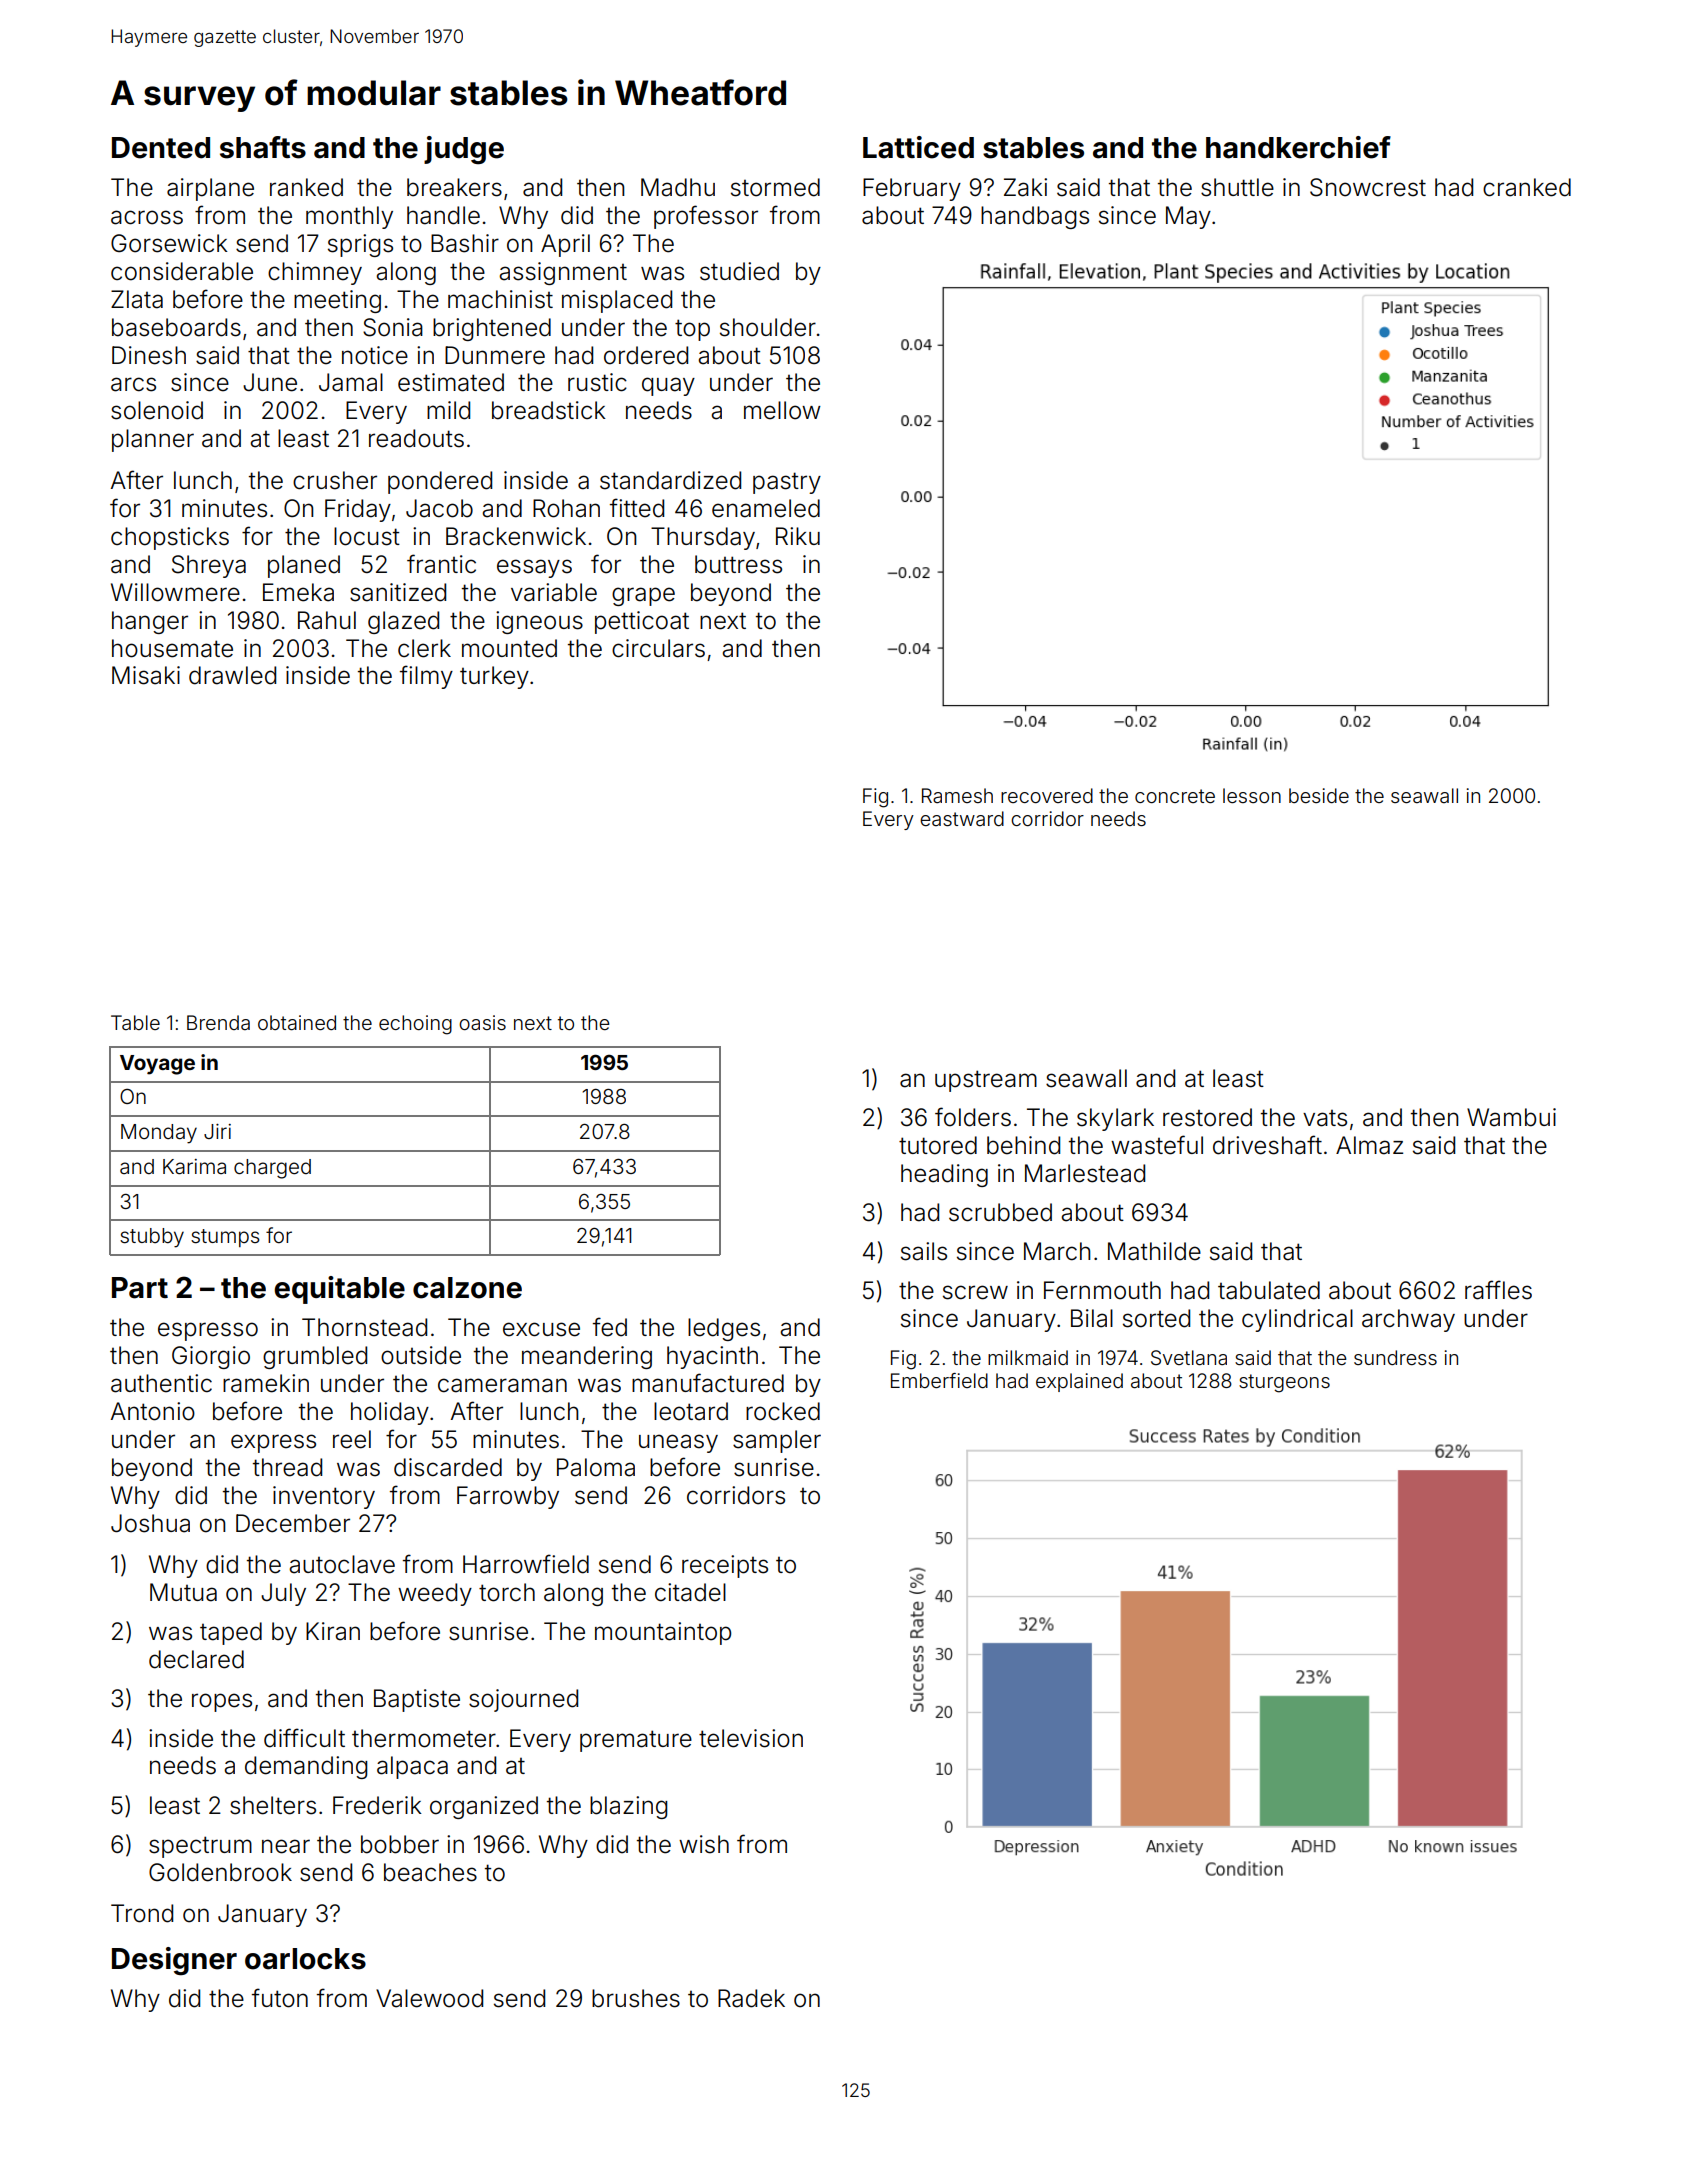  Describe the element at coordinates (1319, 795) in the document. I see `beside` at that location.
